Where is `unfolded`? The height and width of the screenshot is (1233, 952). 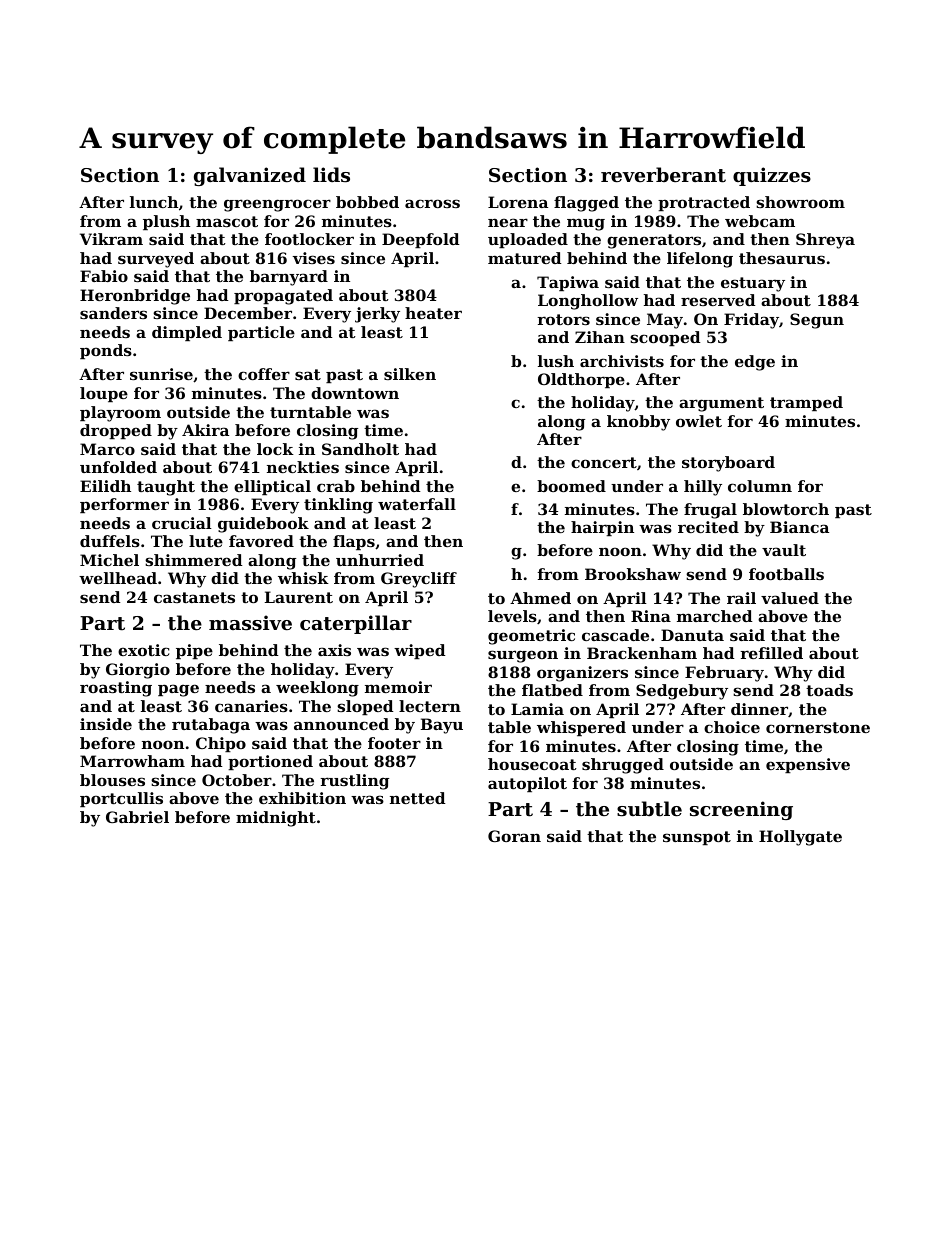
unfolded is located at coordinates (118, 467).
